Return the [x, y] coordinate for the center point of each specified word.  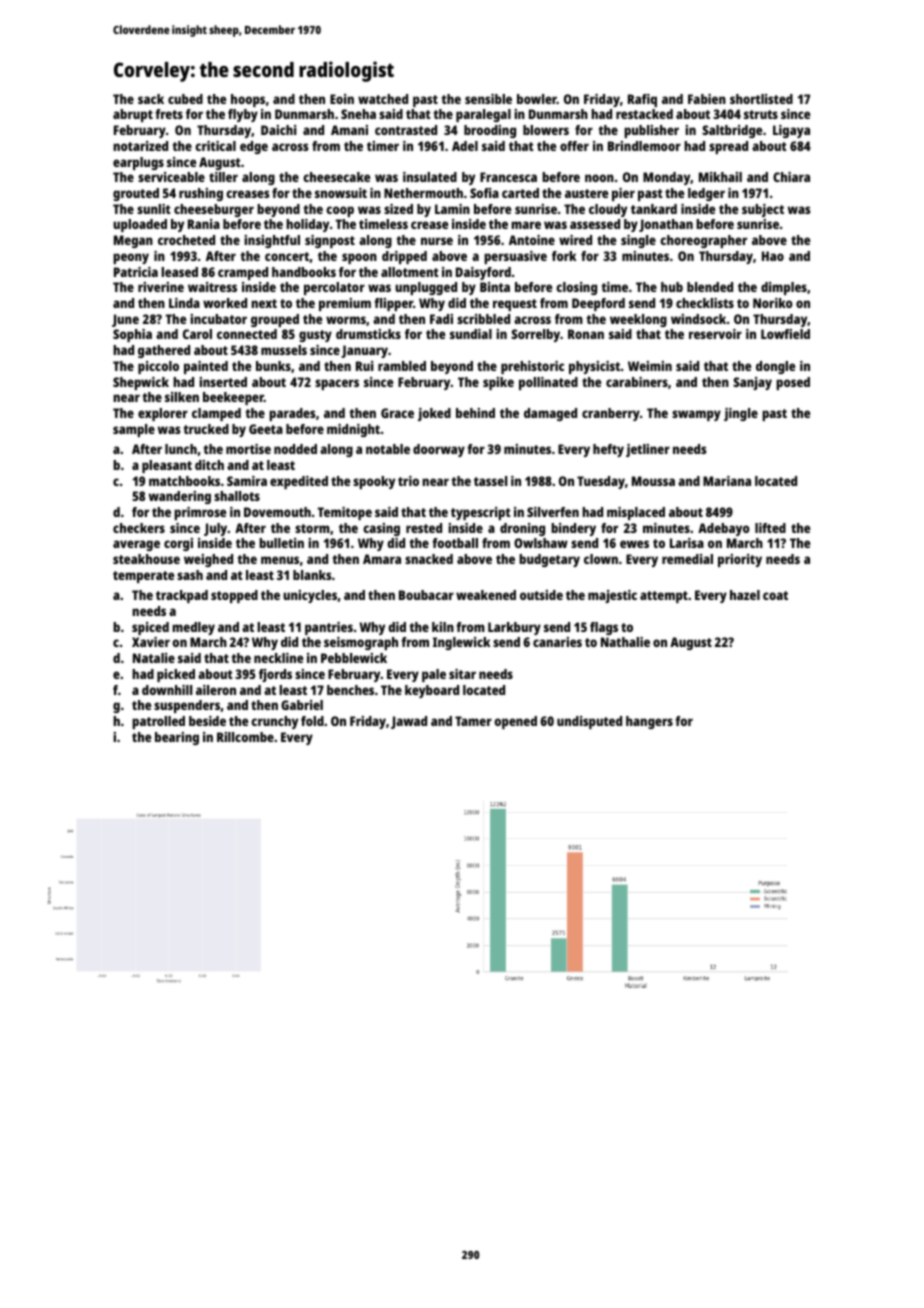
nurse [437, 241]
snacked [429, 559]
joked [434, 414]
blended [710, 287]
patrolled [158, 722]
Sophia [132, 335]
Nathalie [625, 642]
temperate [143, 577]
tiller [223, 177]
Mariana [727, 481]
